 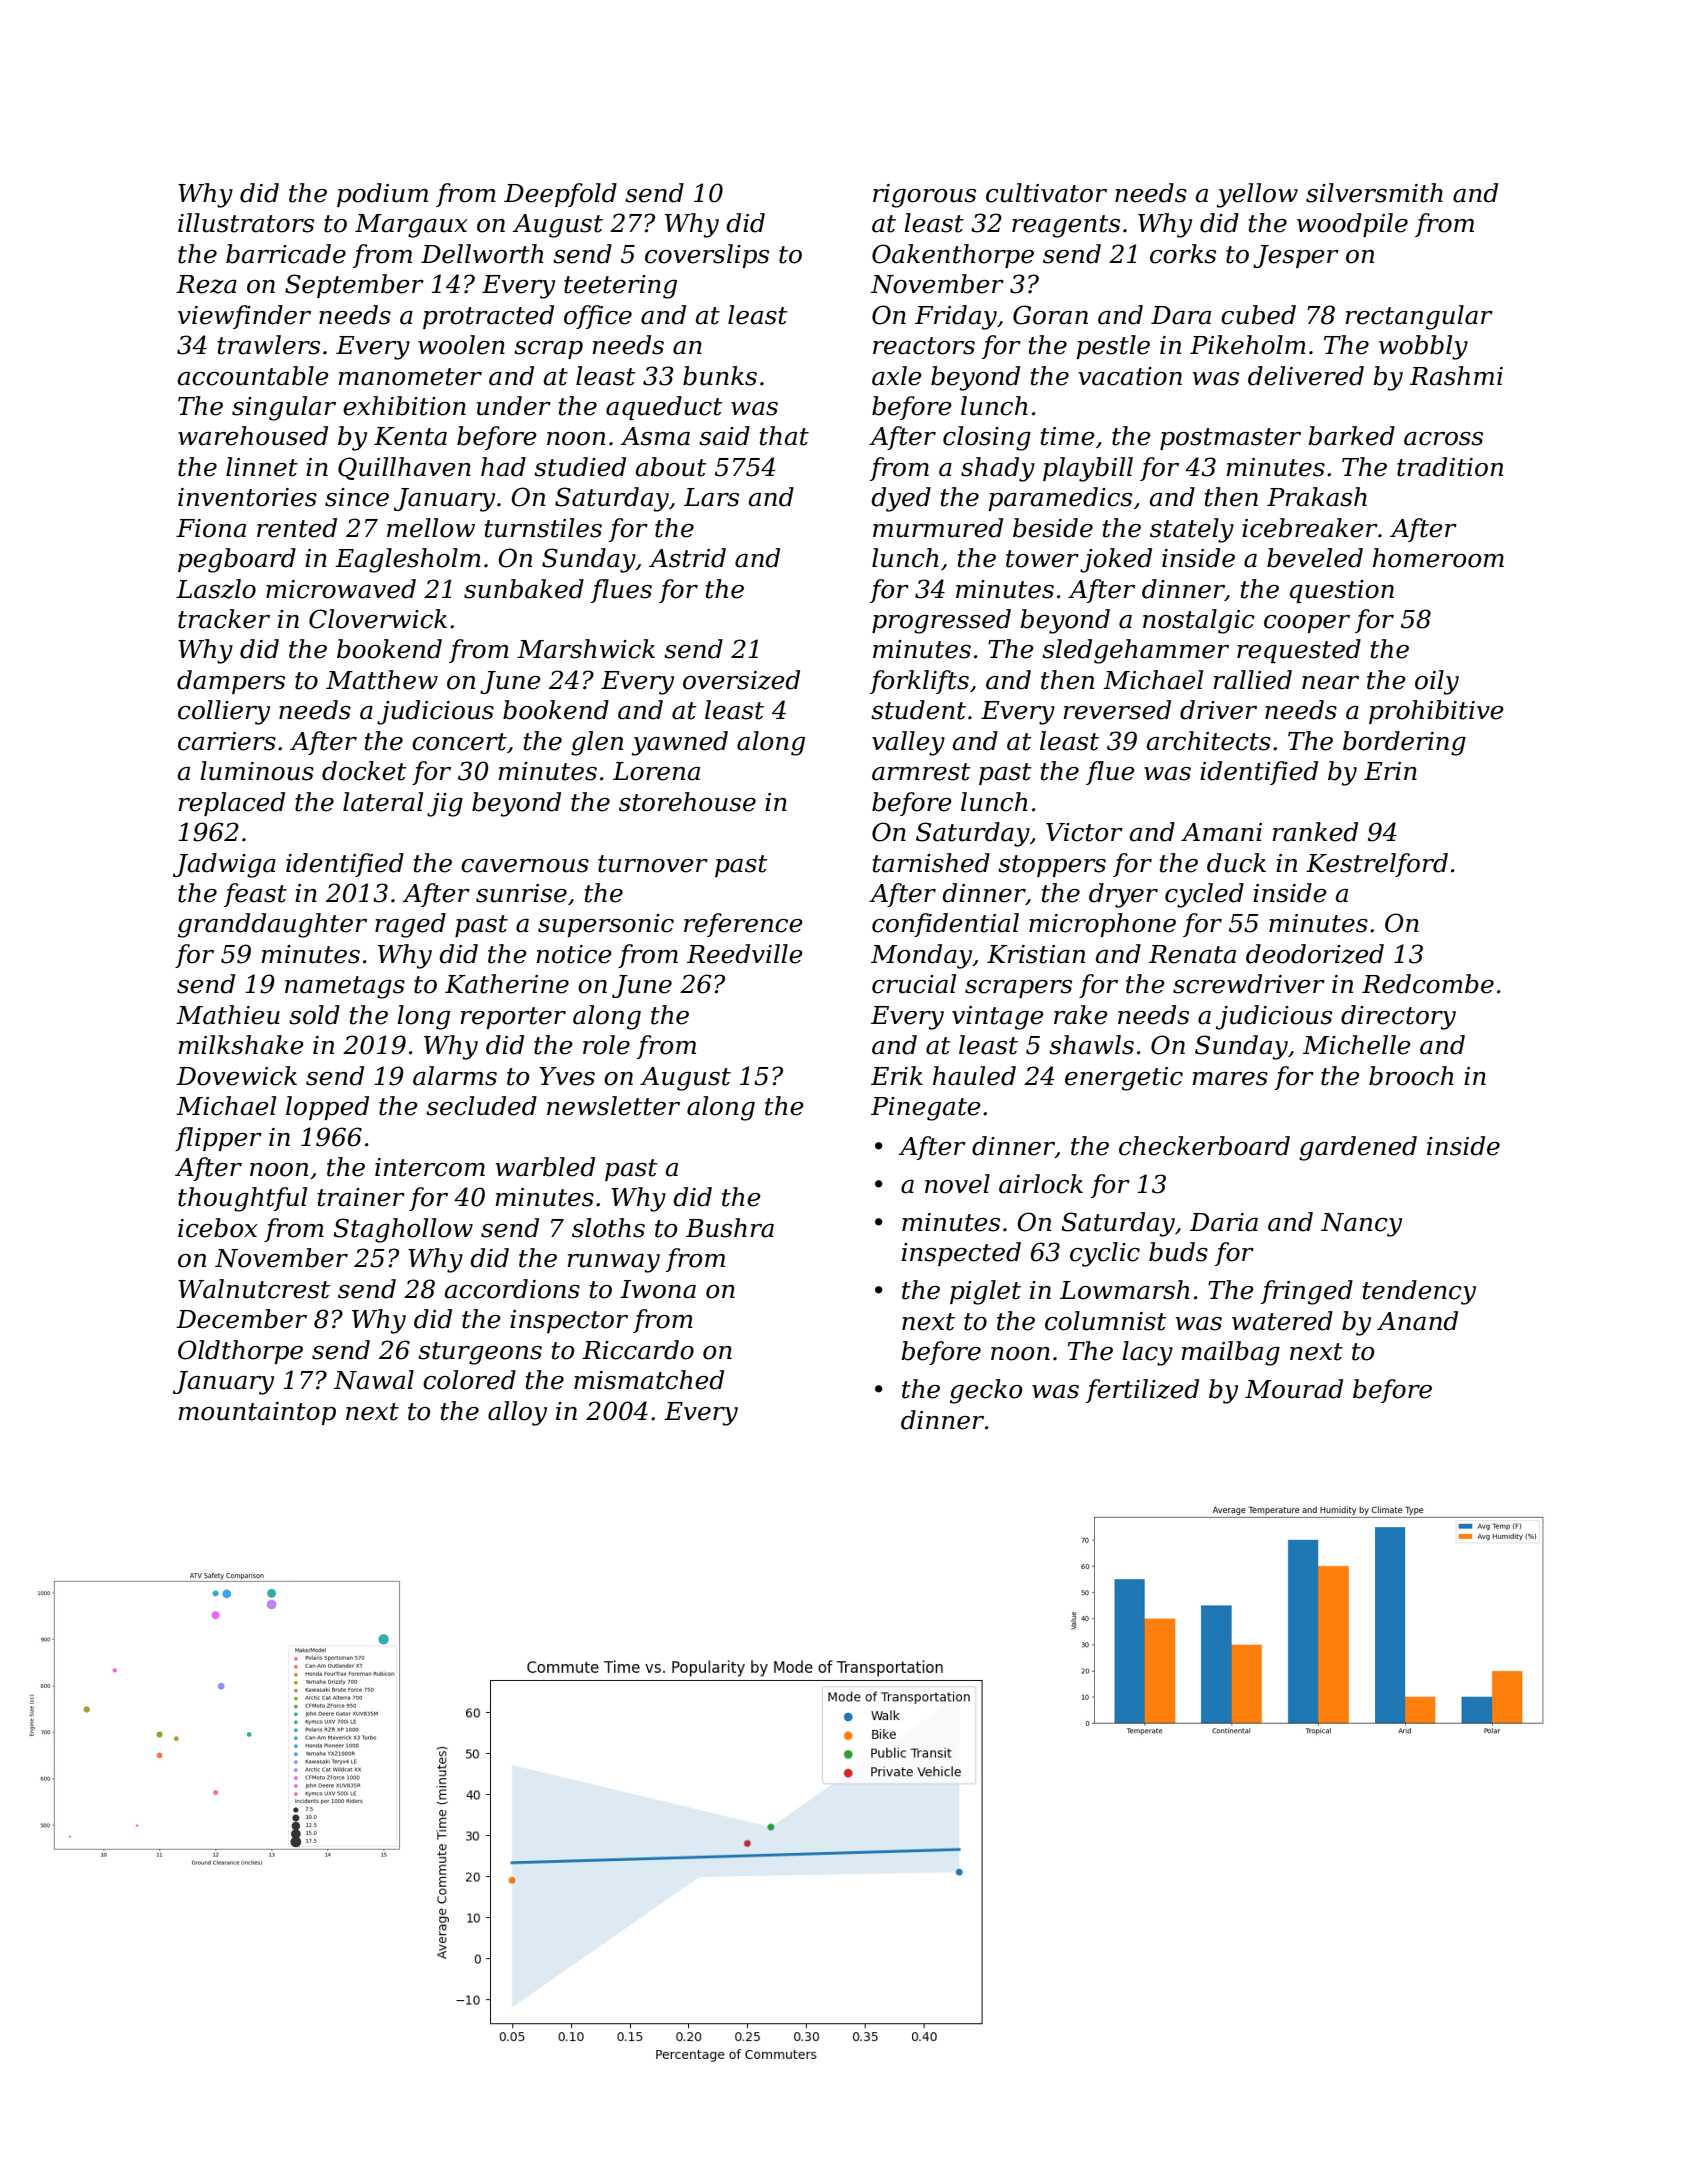 What do you see at coordinates (255, 895) in the page?
I see `feast` at bounding box center [255, 895].
